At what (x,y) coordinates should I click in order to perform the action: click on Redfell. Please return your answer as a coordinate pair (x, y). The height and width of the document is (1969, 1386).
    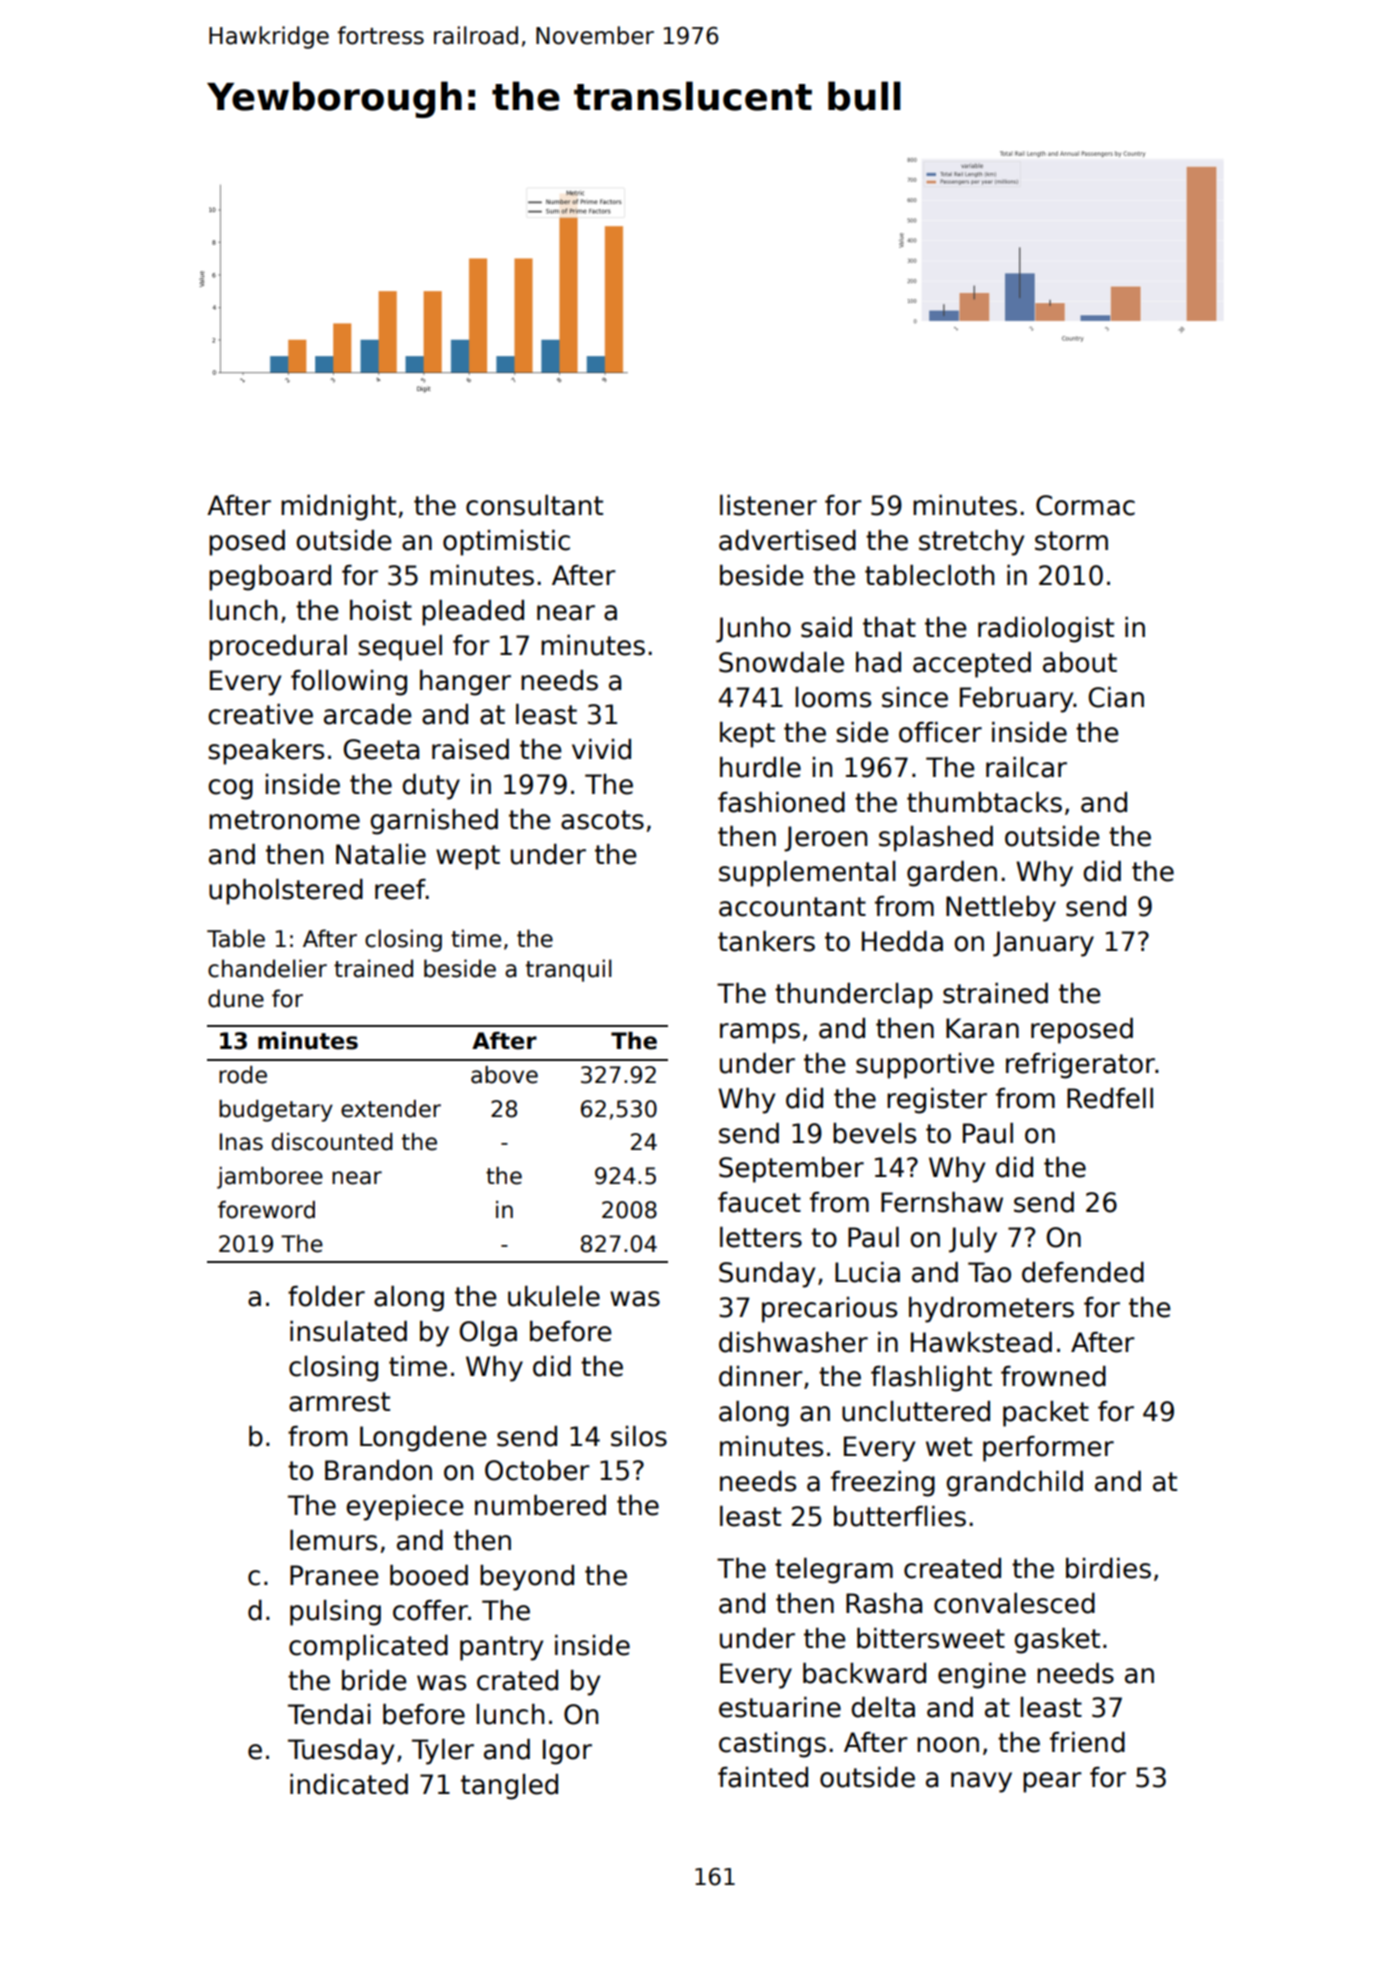
    Looking at the image, I should click on (1110, 1098).
